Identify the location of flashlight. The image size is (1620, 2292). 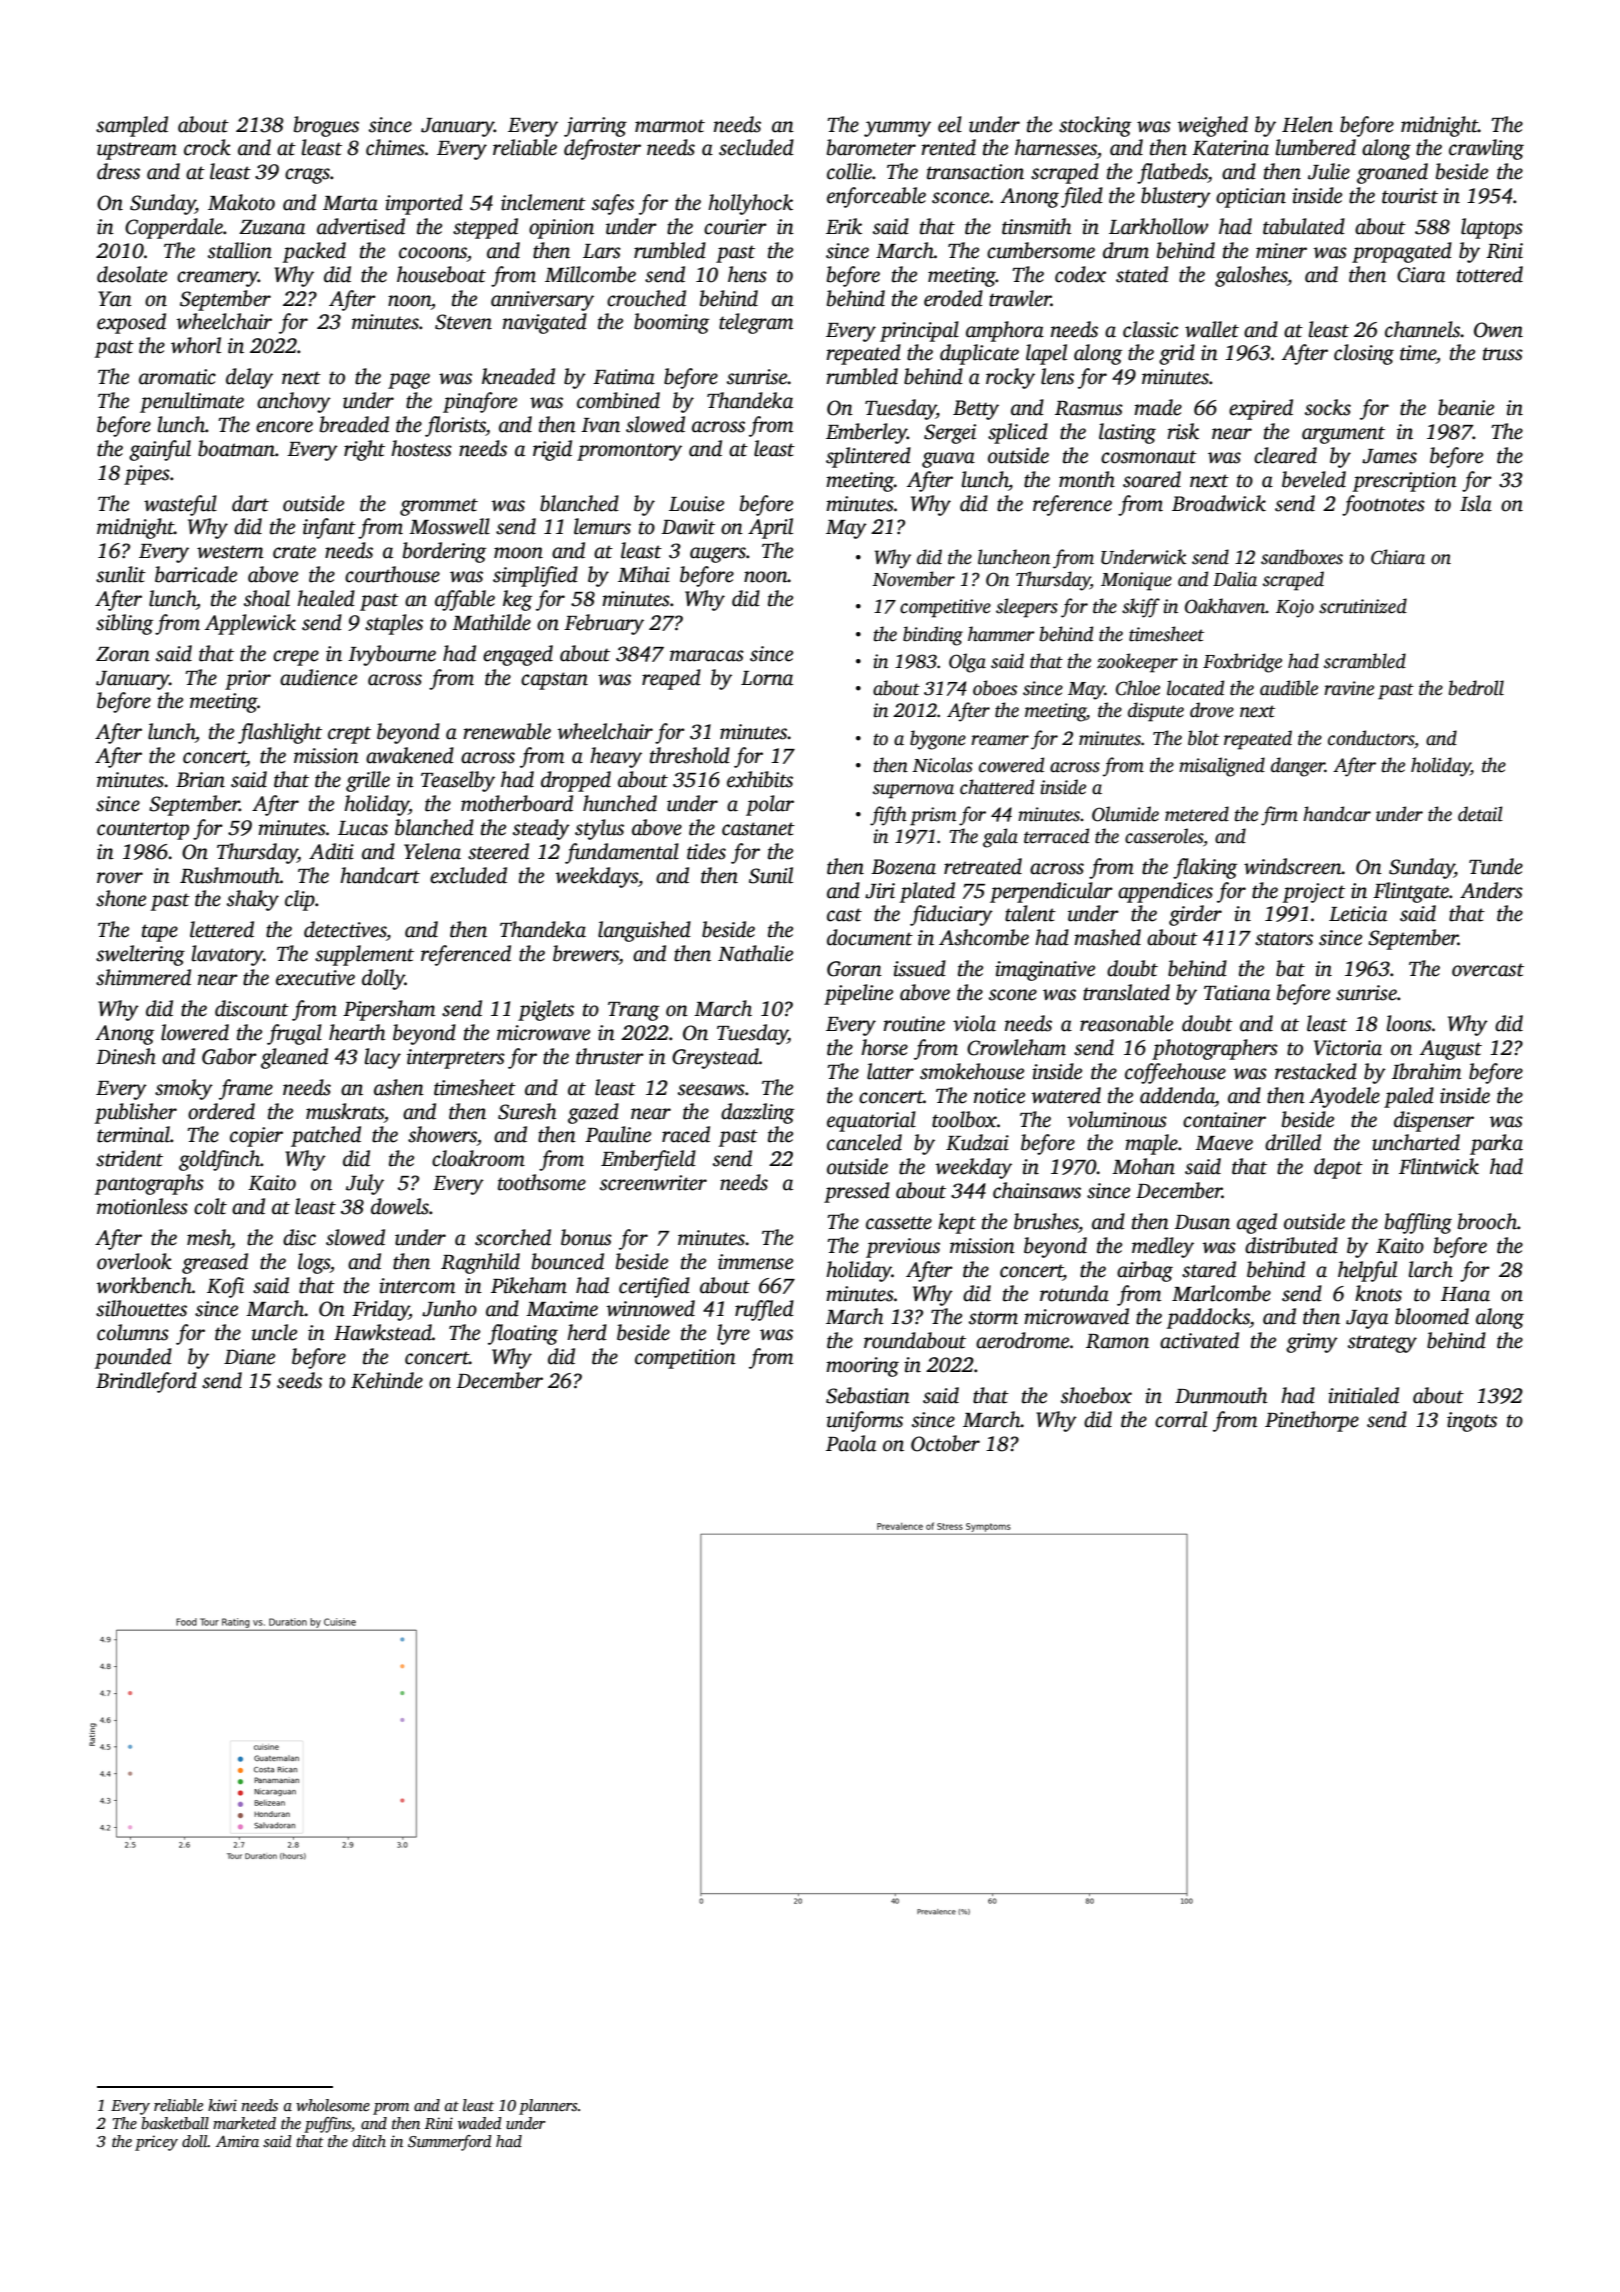
(280, 733).
